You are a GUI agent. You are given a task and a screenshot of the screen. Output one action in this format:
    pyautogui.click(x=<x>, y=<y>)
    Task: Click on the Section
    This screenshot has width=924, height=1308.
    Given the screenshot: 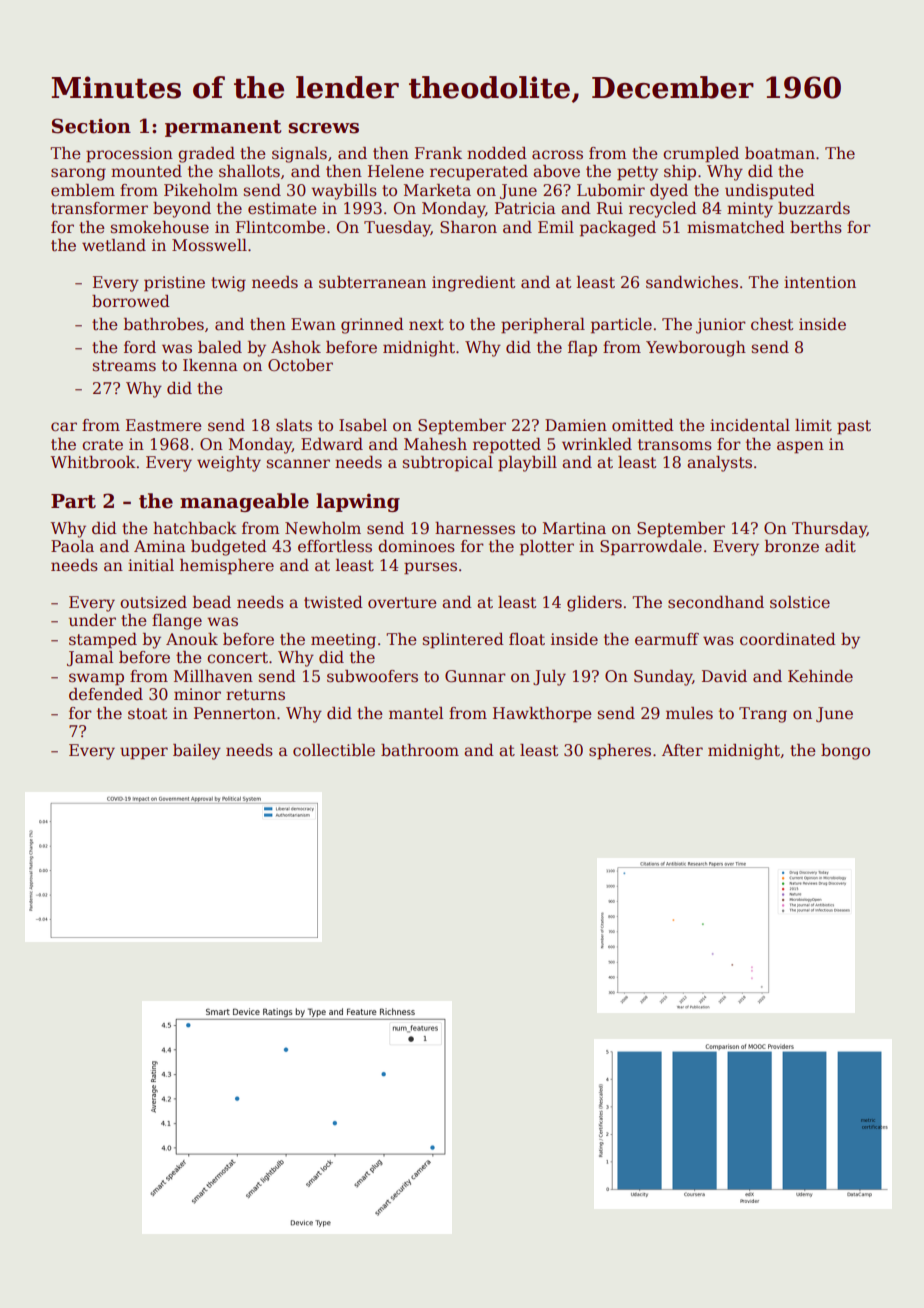 What is the action you would take?
    pyautogui.click(x=91, y=126)
